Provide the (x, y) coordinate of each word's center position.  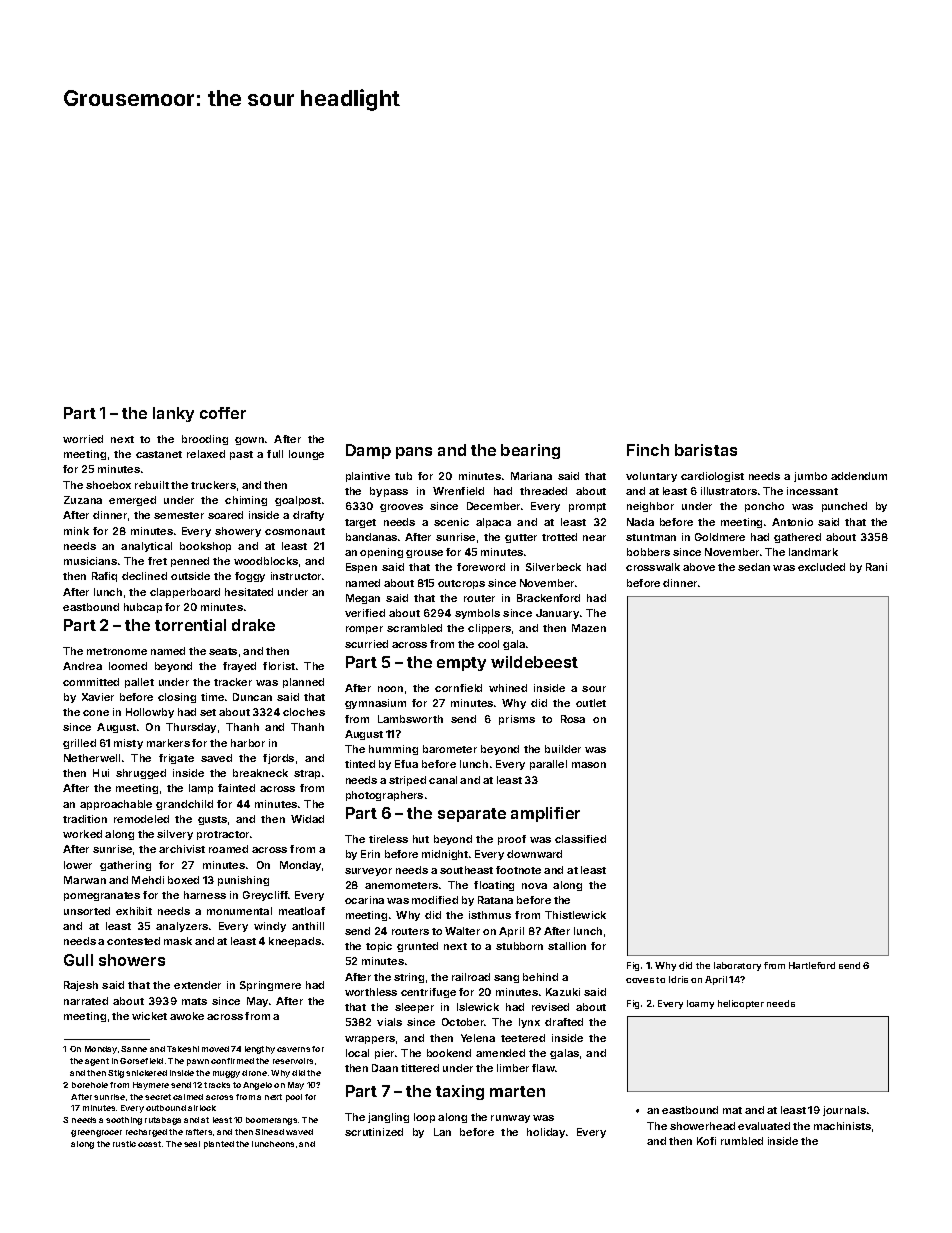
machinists (842, 1126)
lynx (529, 1023)
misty (128, 744)
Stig (116, 1074)
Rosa (573, 719)
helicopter (741, 1004)
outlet (591, 703)
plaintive (368, 477)
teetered (523, 1038)
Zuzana (83, 500)
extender (197, 985)
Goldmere (720, 537)
